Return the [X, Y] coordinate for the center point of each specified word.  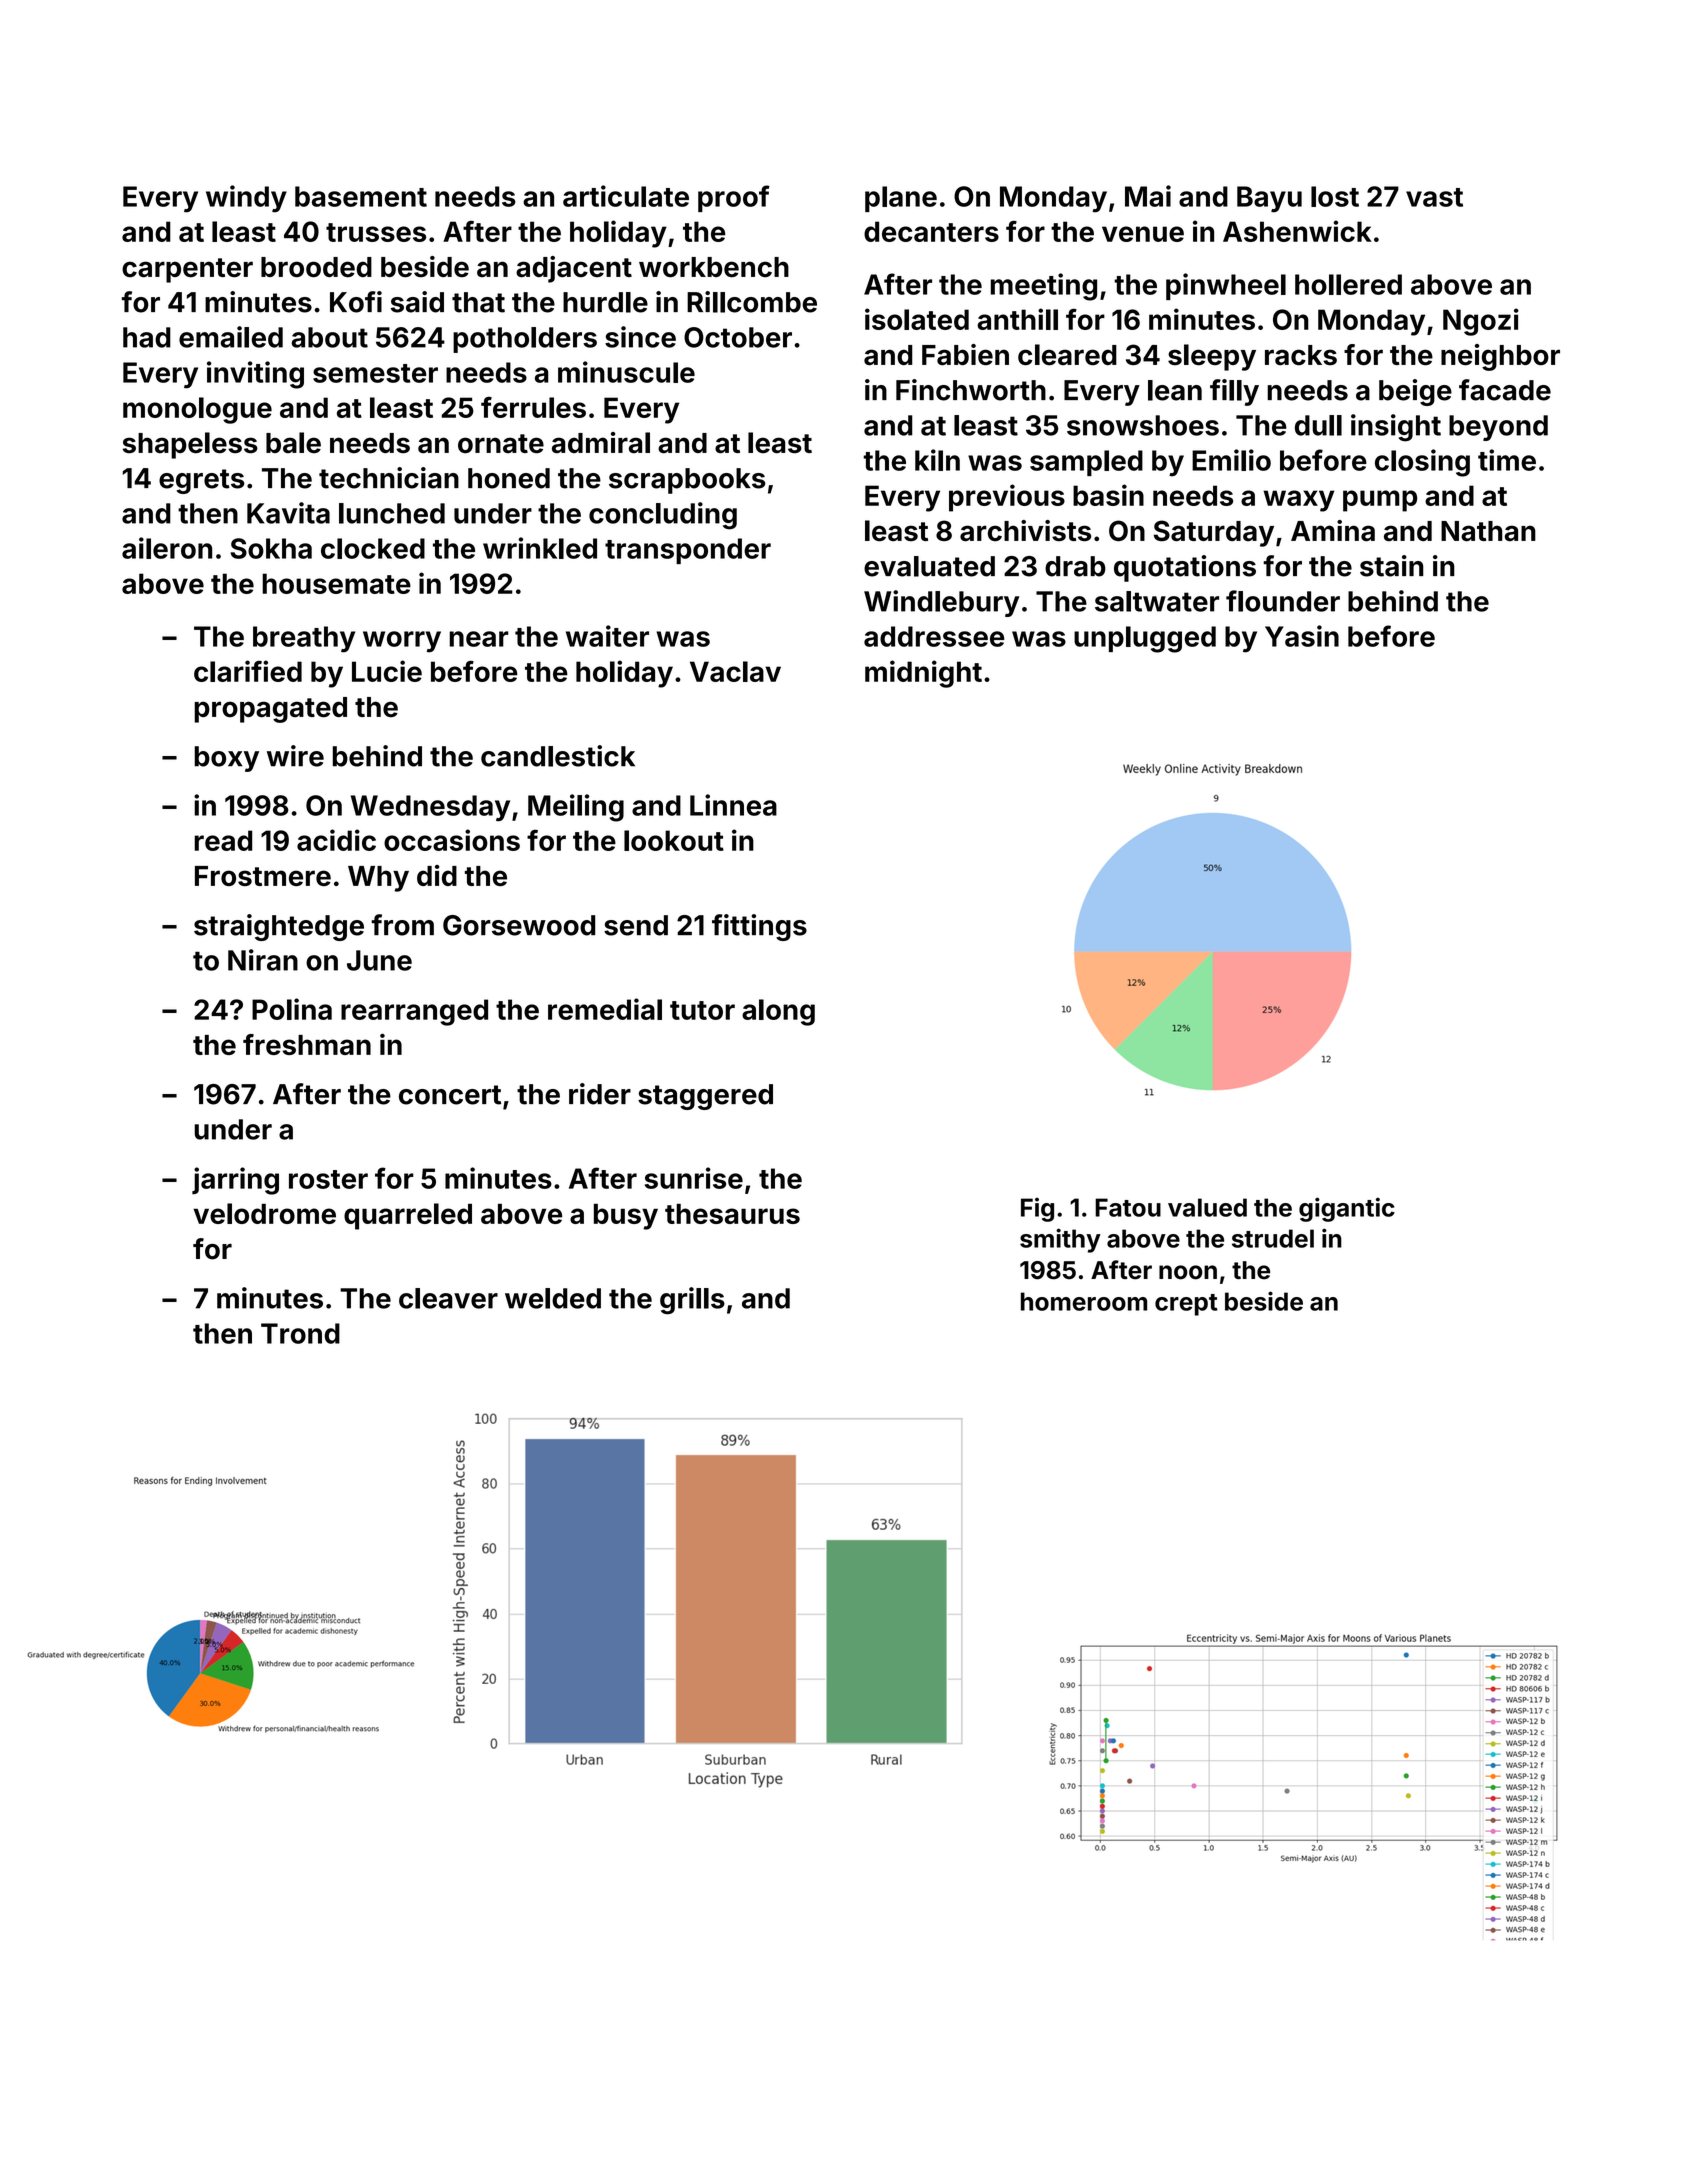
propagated [270, 710]
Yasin [1302, 636]
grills [692, 1301]
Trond [300, 1333]
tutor [702, 1010]
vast [1434, 197]
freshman [307, 1044]
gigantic [1347, 1209]
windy [246, 199]
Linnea [733, 805]
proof [734, 198]
